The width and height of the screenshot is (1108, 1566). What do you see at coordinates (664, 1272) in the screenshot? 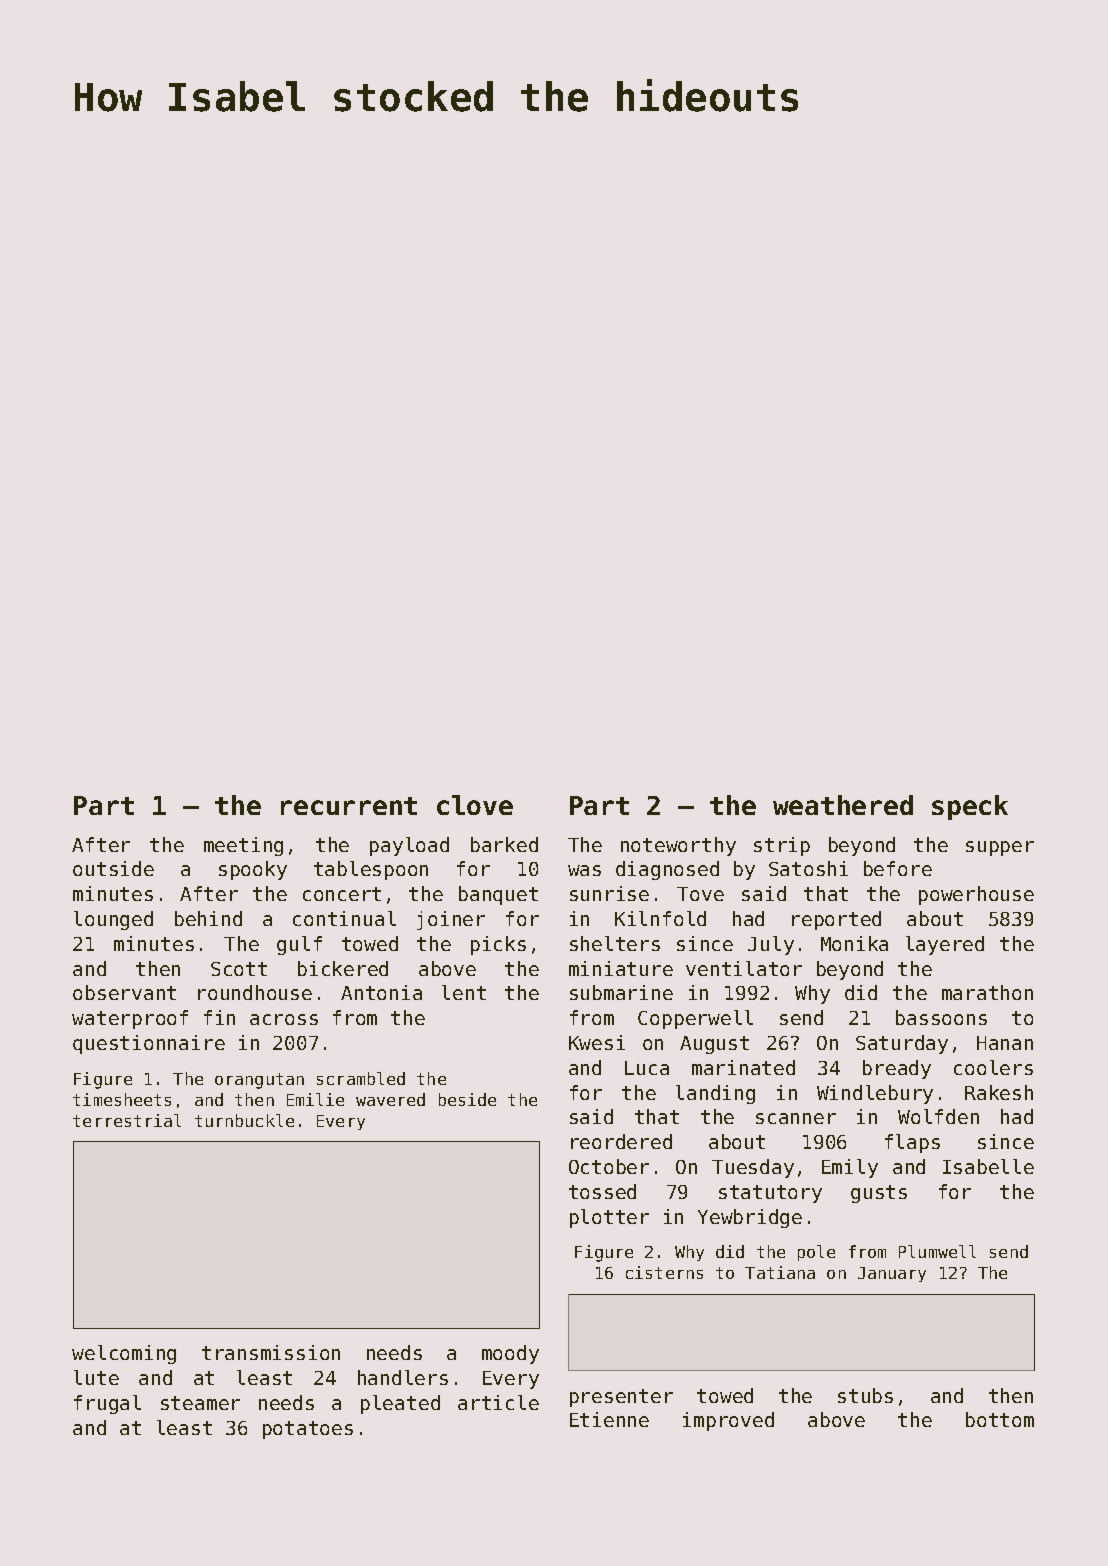
I see `cisterns` at bounding box center [664, 1272].
